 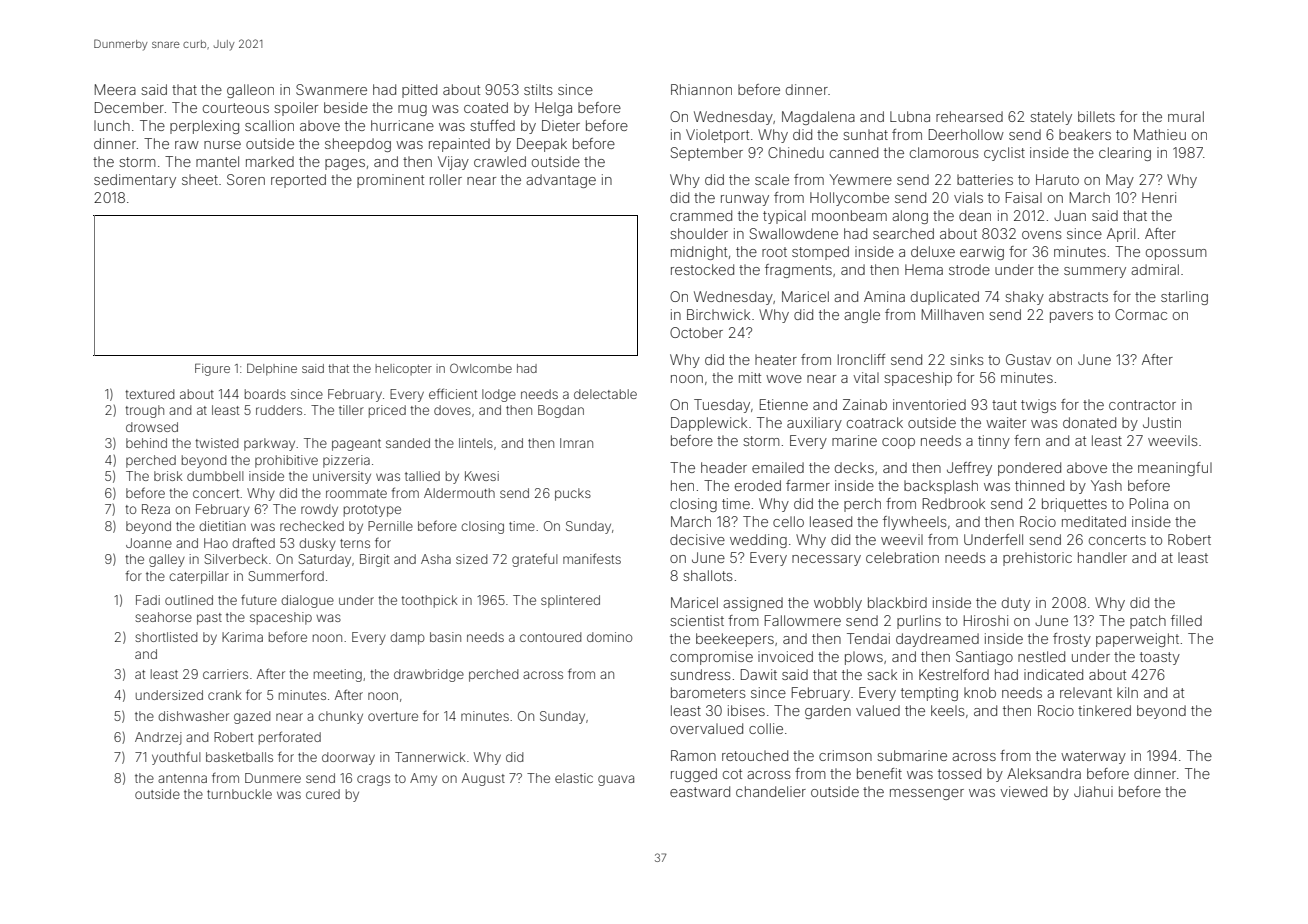 What do you see at coordinates (808, 485) in the page?
I see `farmer` at bounding box center [808, 485].
